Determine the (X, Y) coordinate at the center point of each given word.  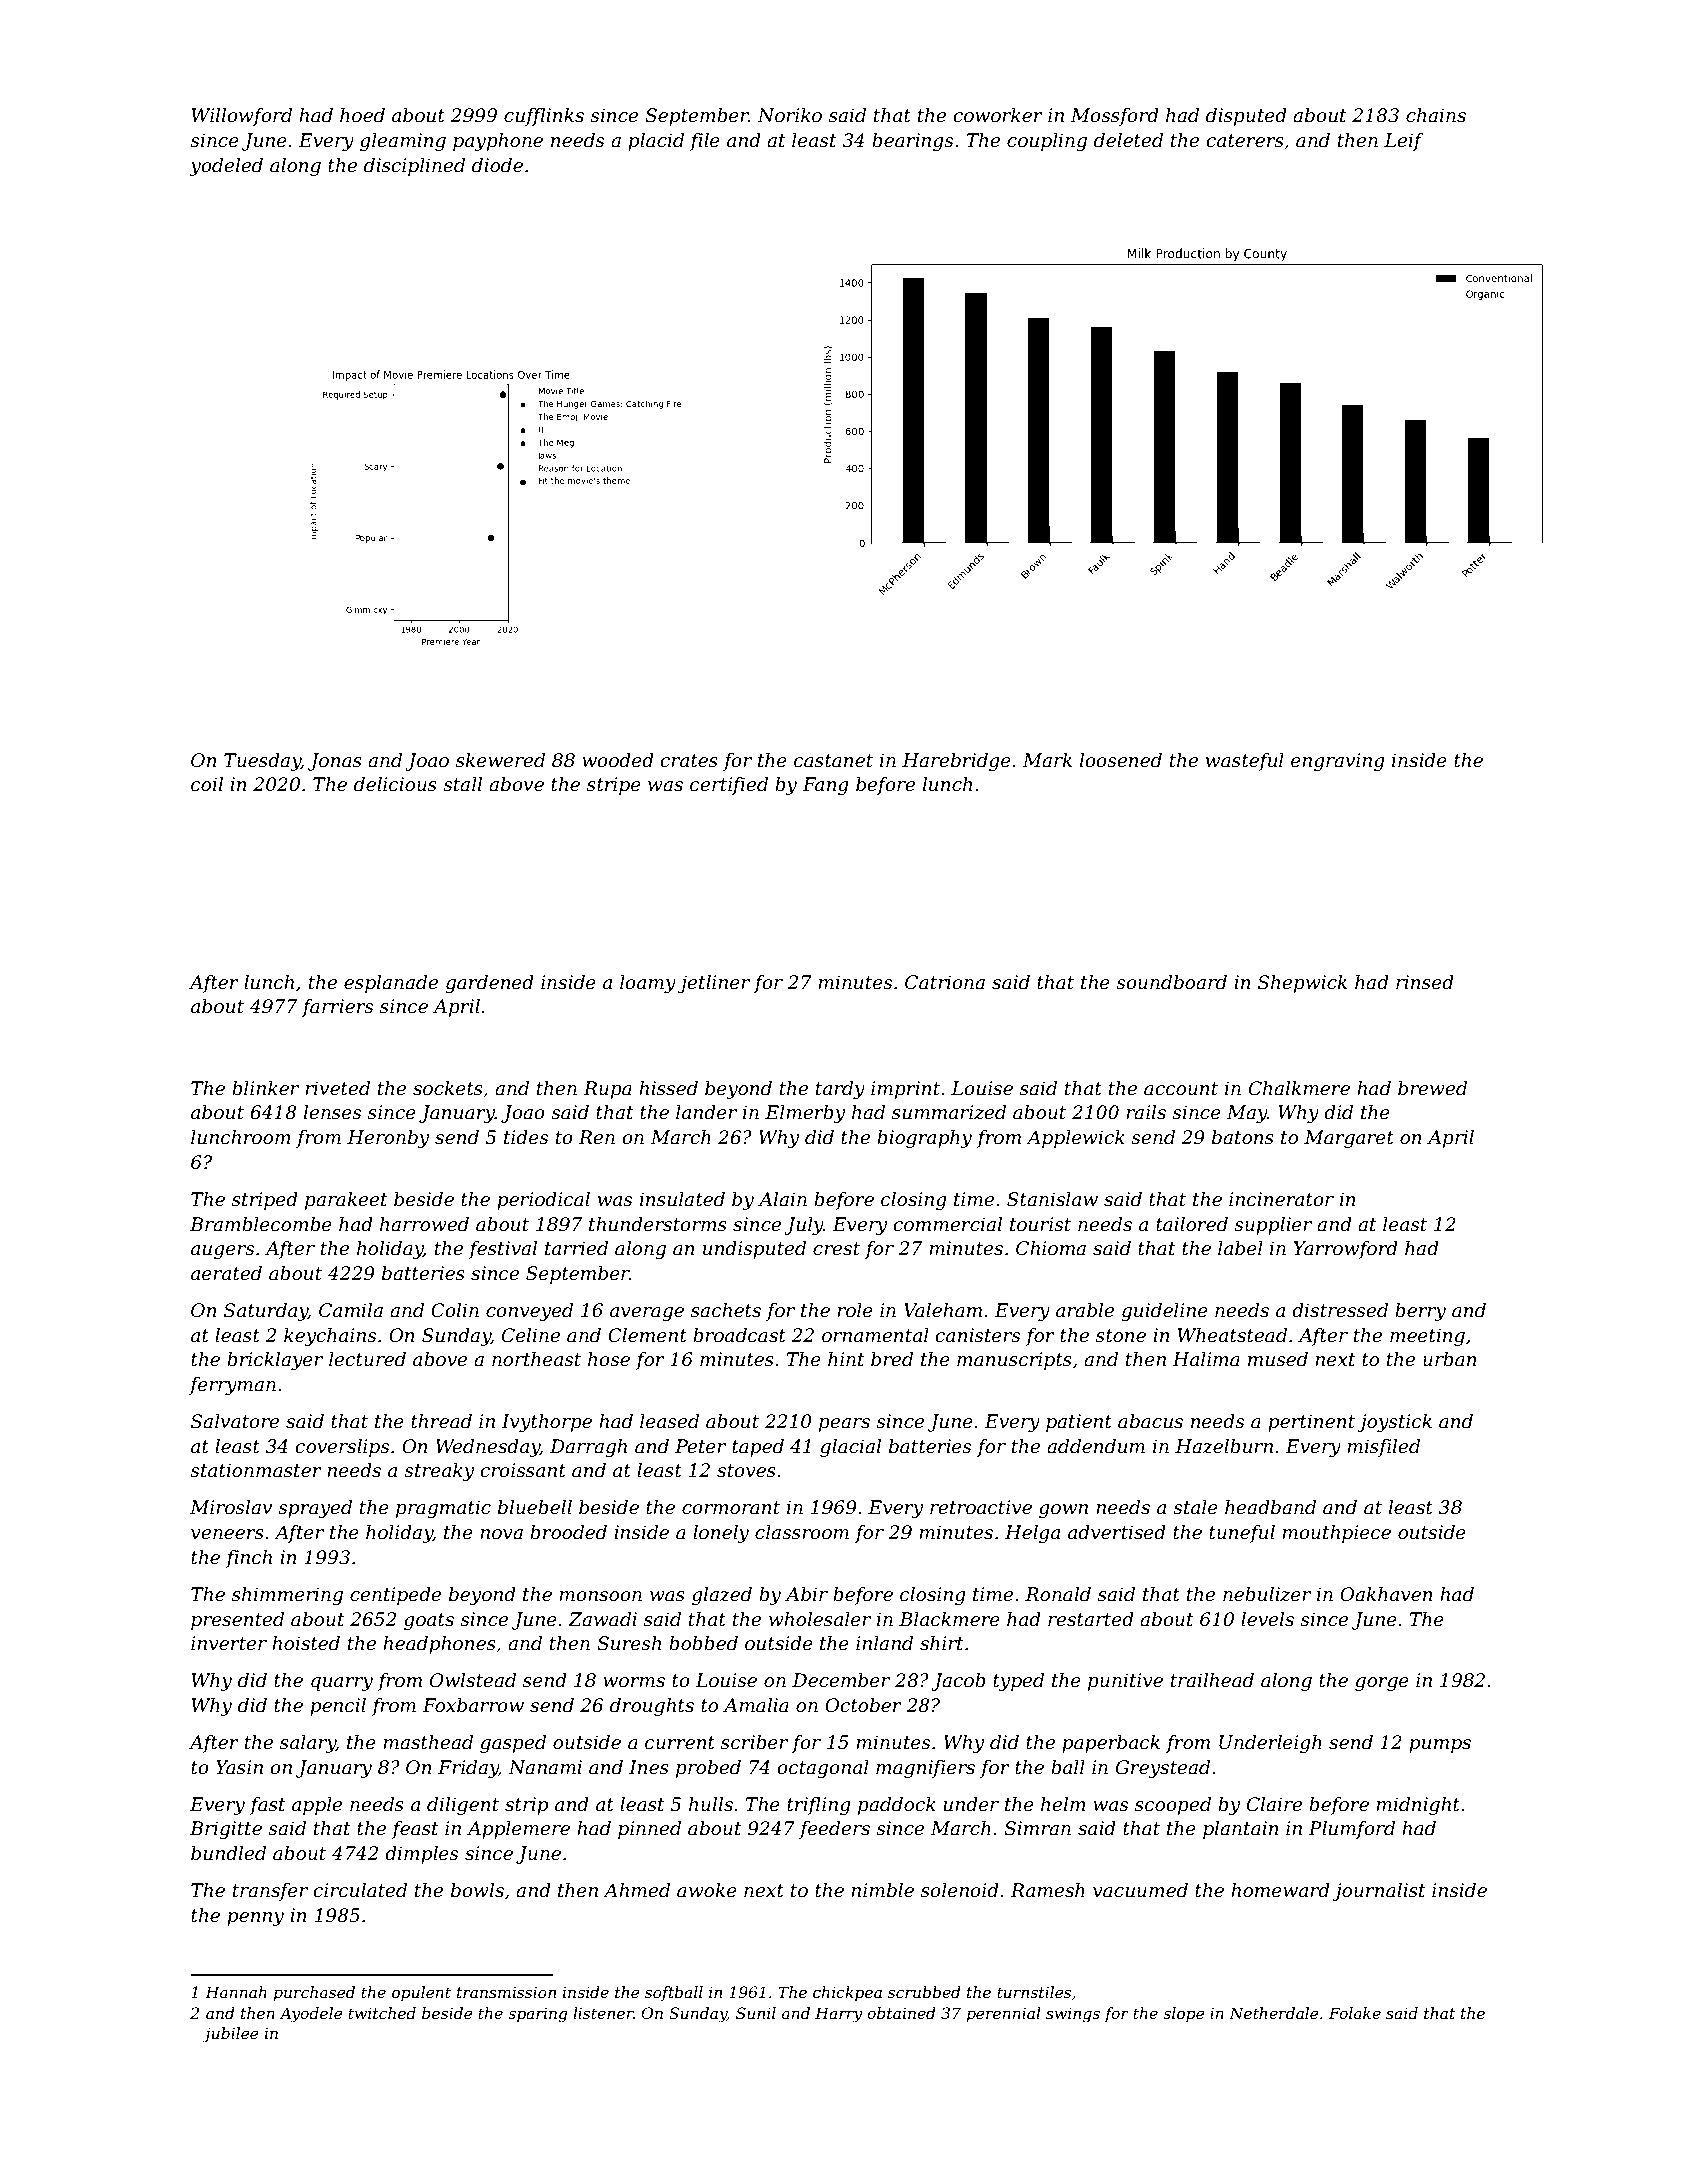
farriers (337, 1008)
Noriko (789, 115)
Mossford (1114, 117)
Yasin (239, 1767)
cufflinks (544, 117)
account (1181, 1089)
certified (729, 786)
